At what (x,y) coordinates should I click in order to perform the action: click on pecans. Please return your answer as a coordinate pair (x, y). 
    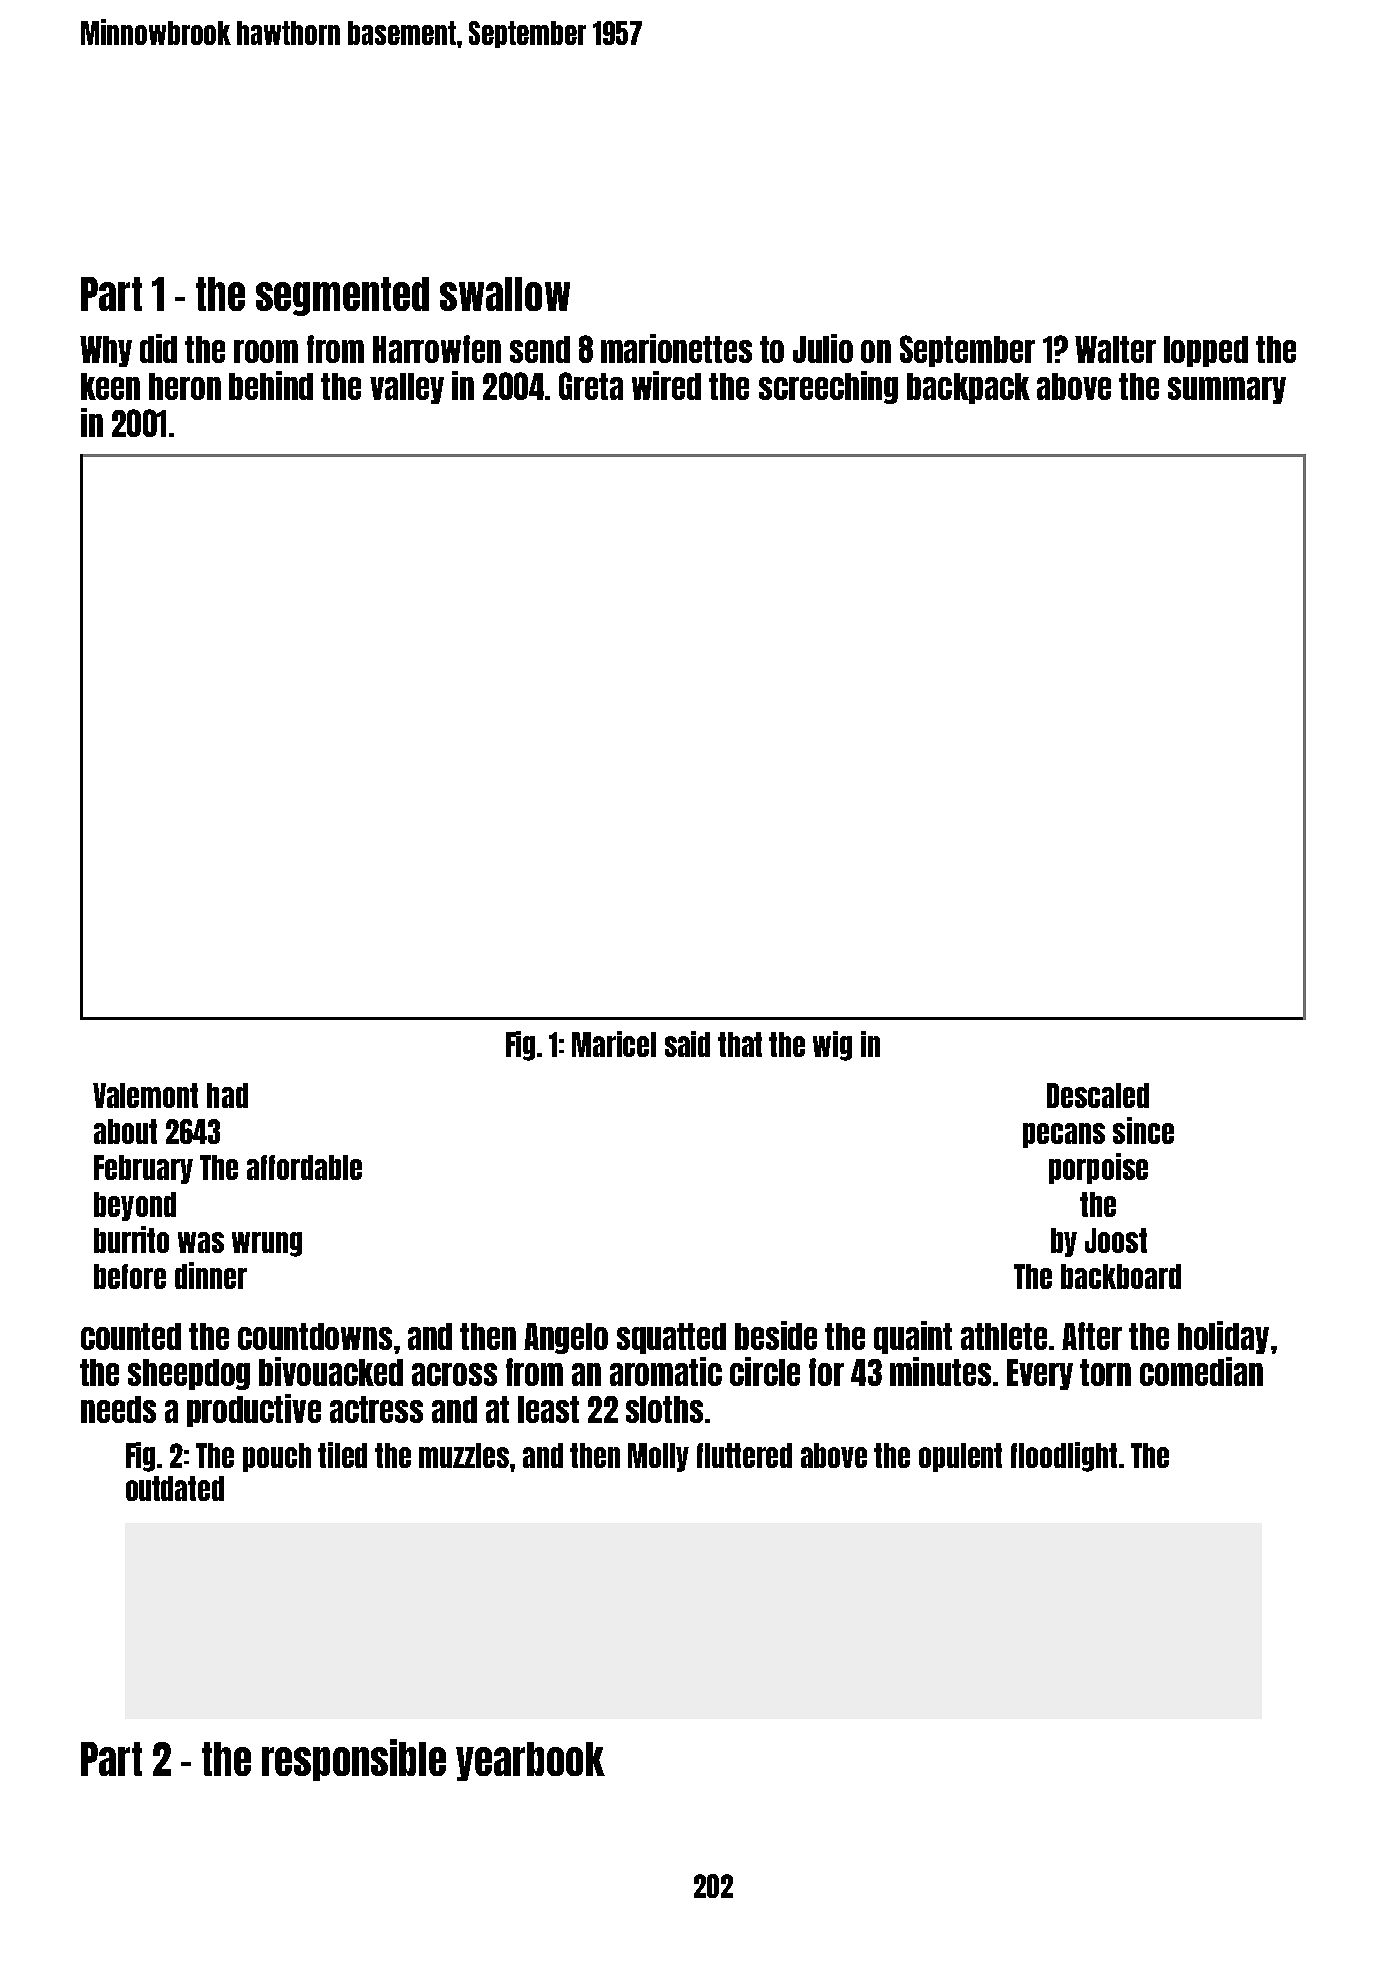
    Looking at the image, I should click on (1064, 1135).
